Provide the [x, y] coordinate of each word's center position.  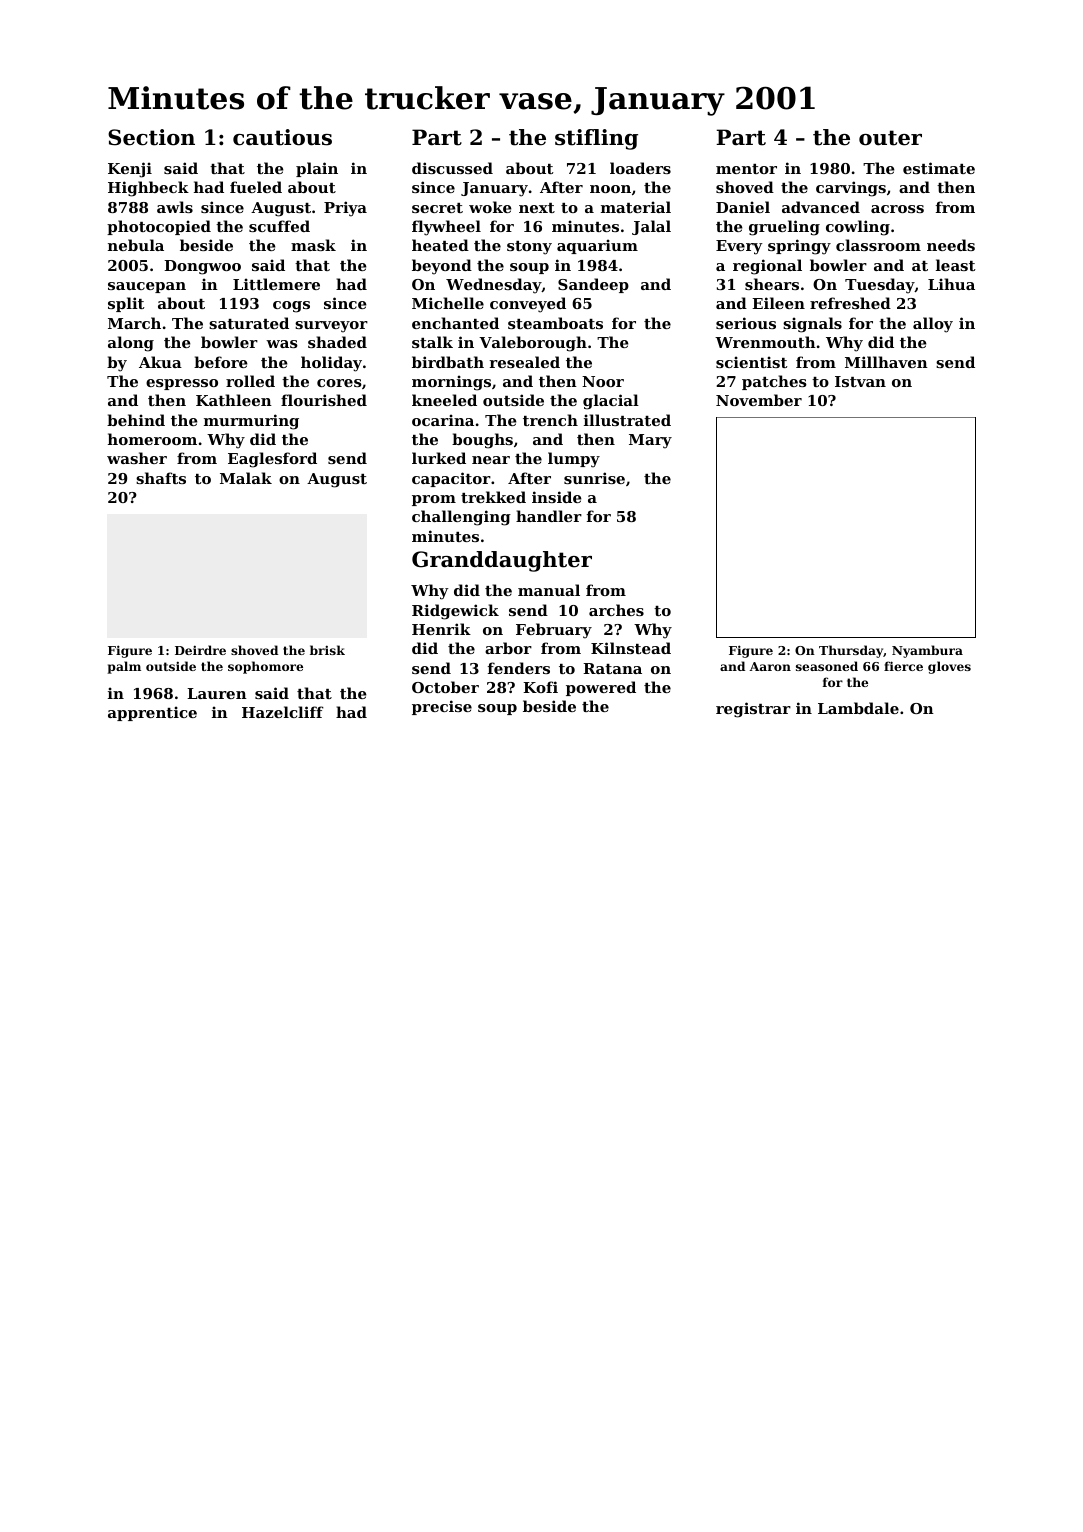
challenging [461, 518]
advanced [821, 207]
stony [529, 248]
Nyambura [927, 651]
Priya [345, 209]
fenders [519, 668]
